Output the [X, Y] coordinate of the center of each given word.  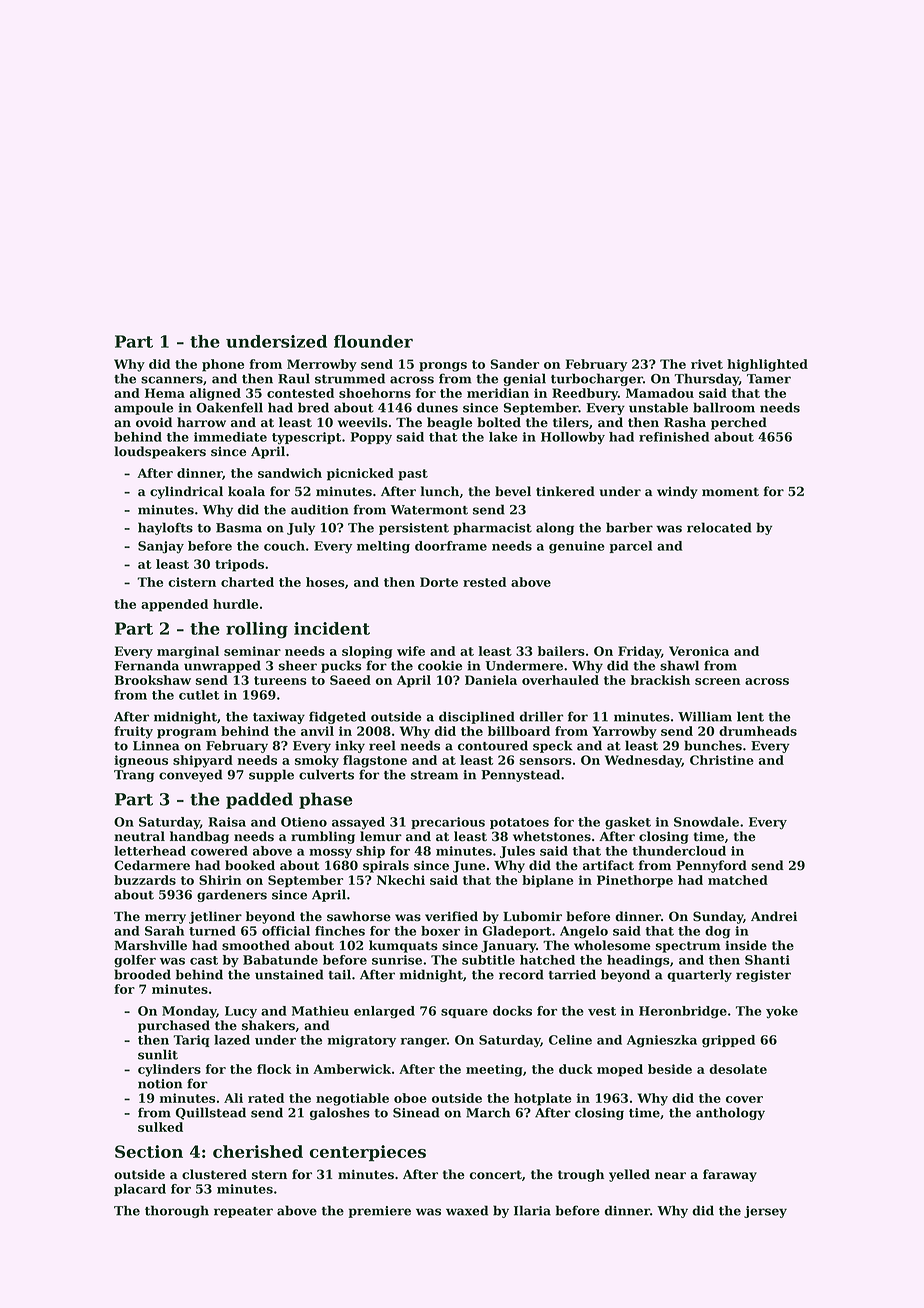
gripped [728, 1041]
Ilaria [532, 1210]
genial [524, 379]
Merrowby [322, 365]
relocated [719, 527]
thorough [177, 1211]
